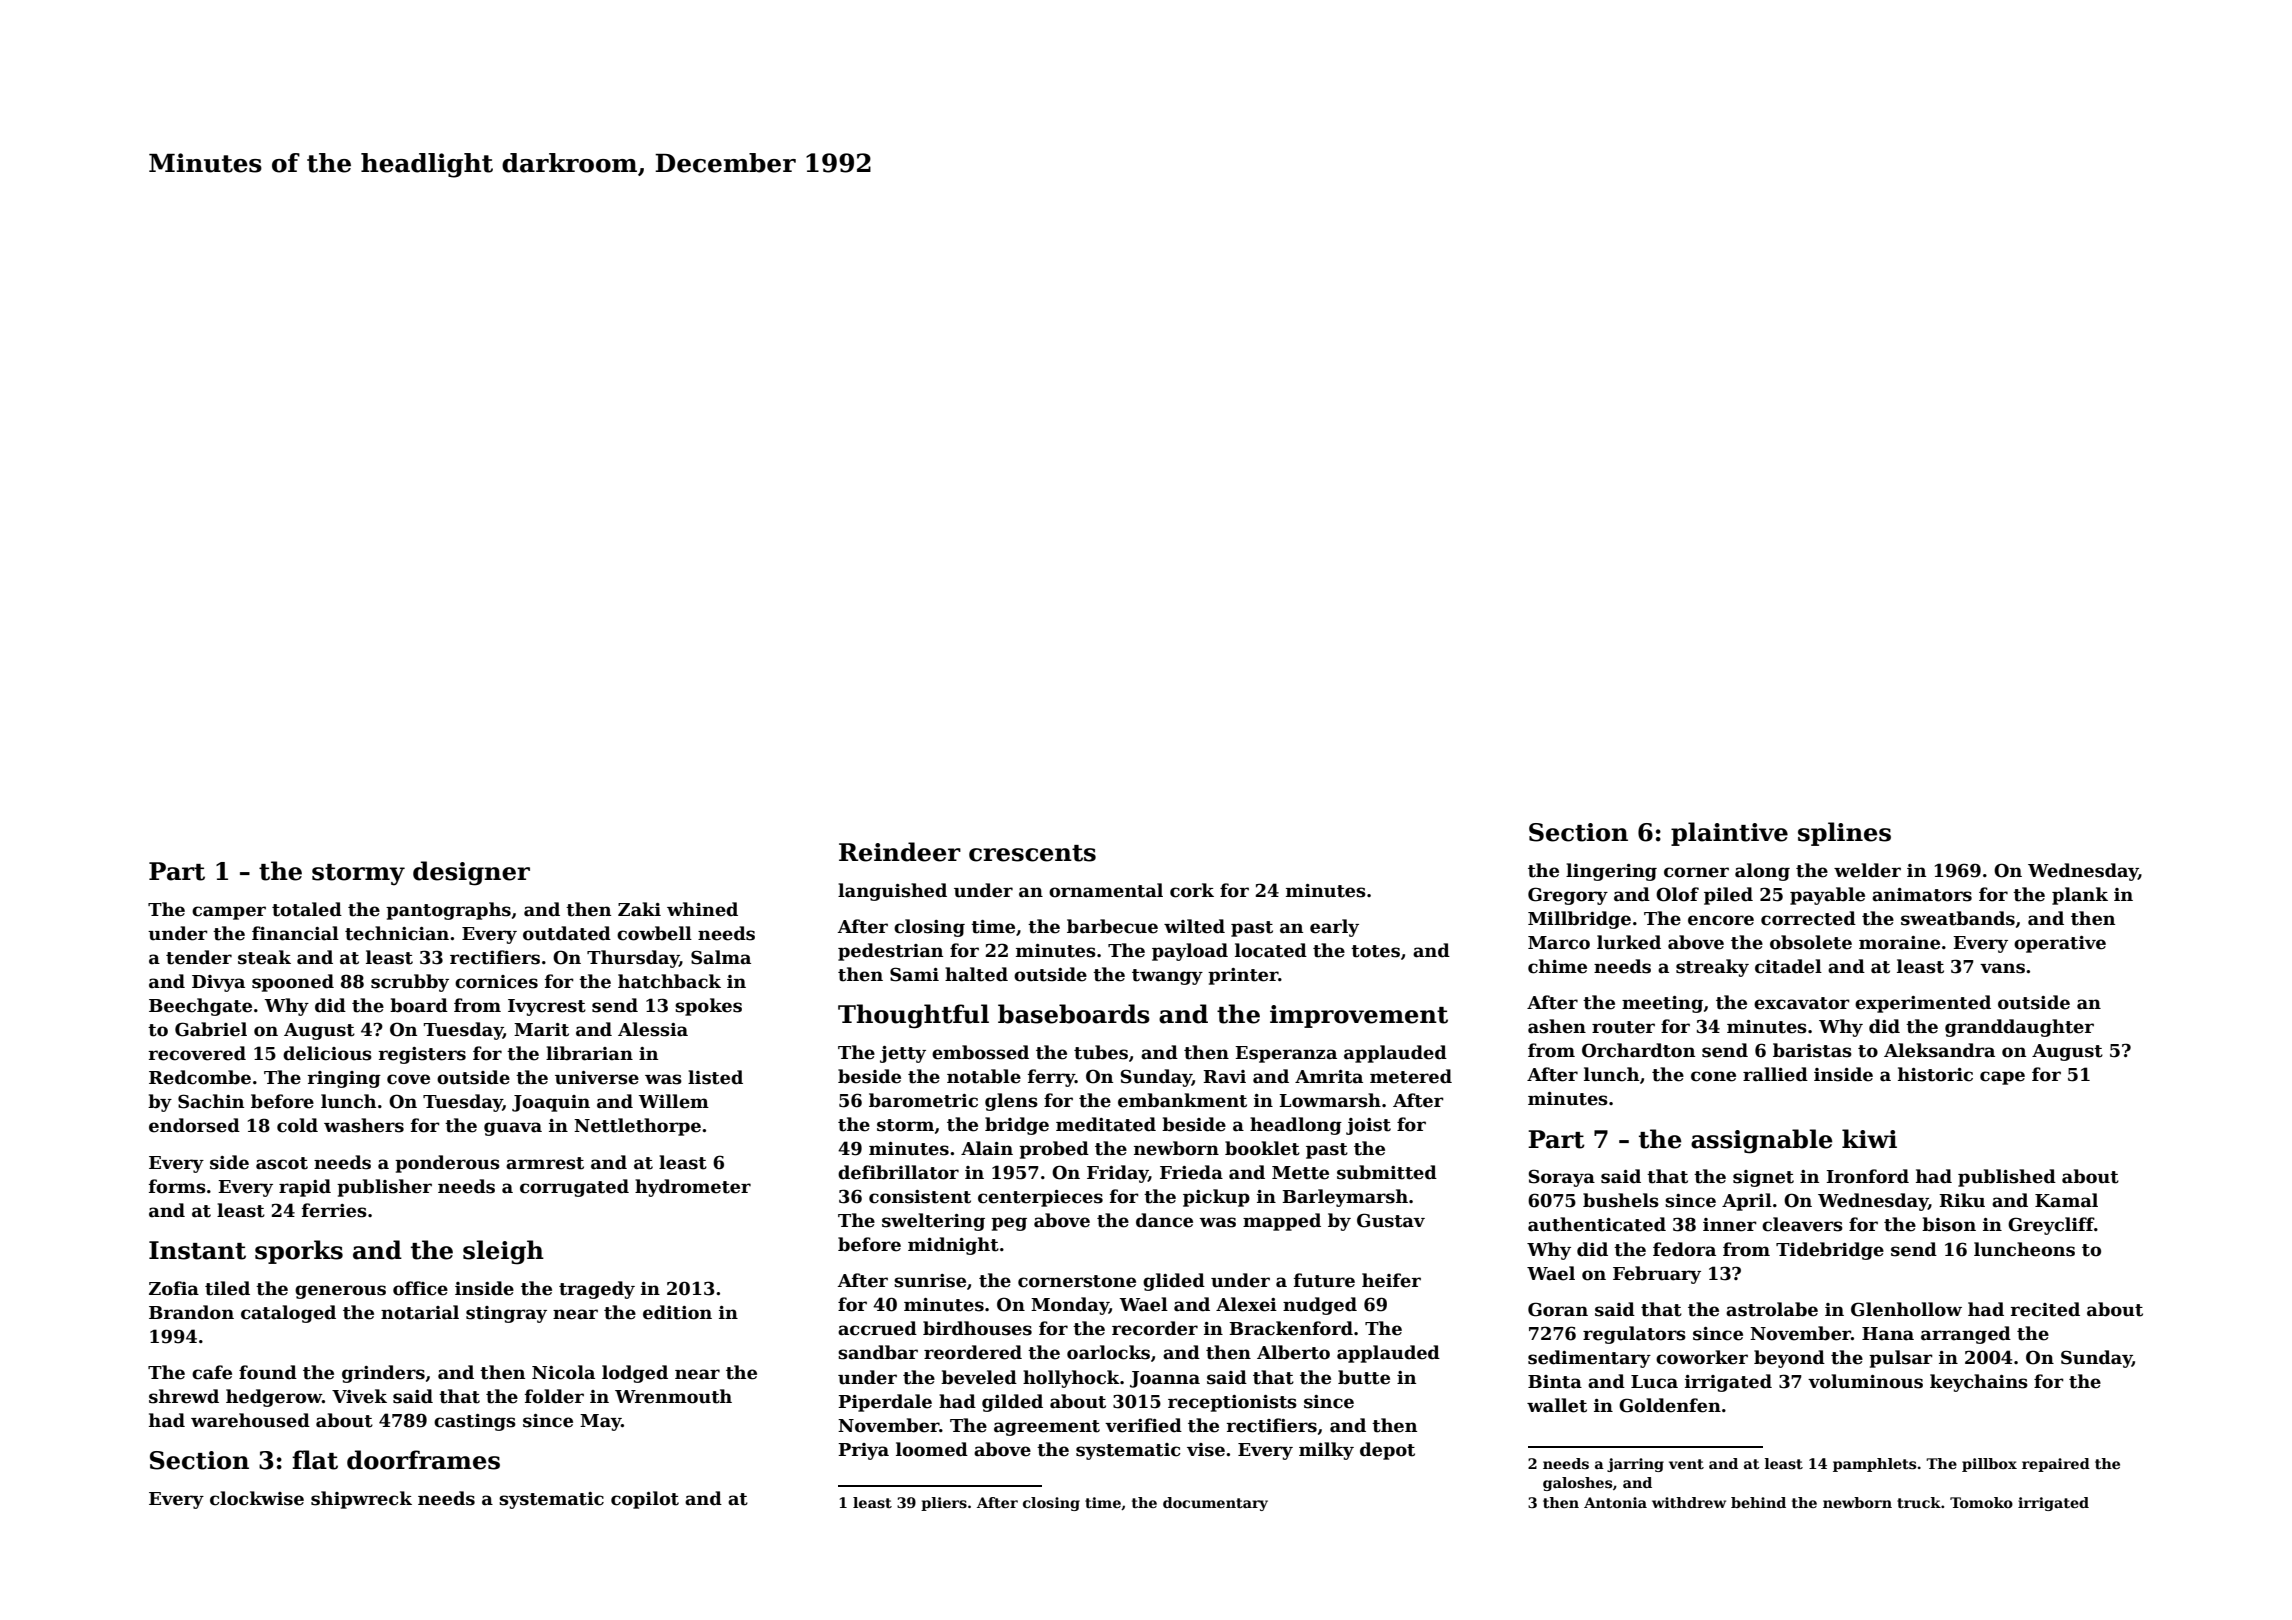 Image resolution: width=2292 pixels, height=1620 pixels. I want to click on pamphlets, so click(1874, 1465).
